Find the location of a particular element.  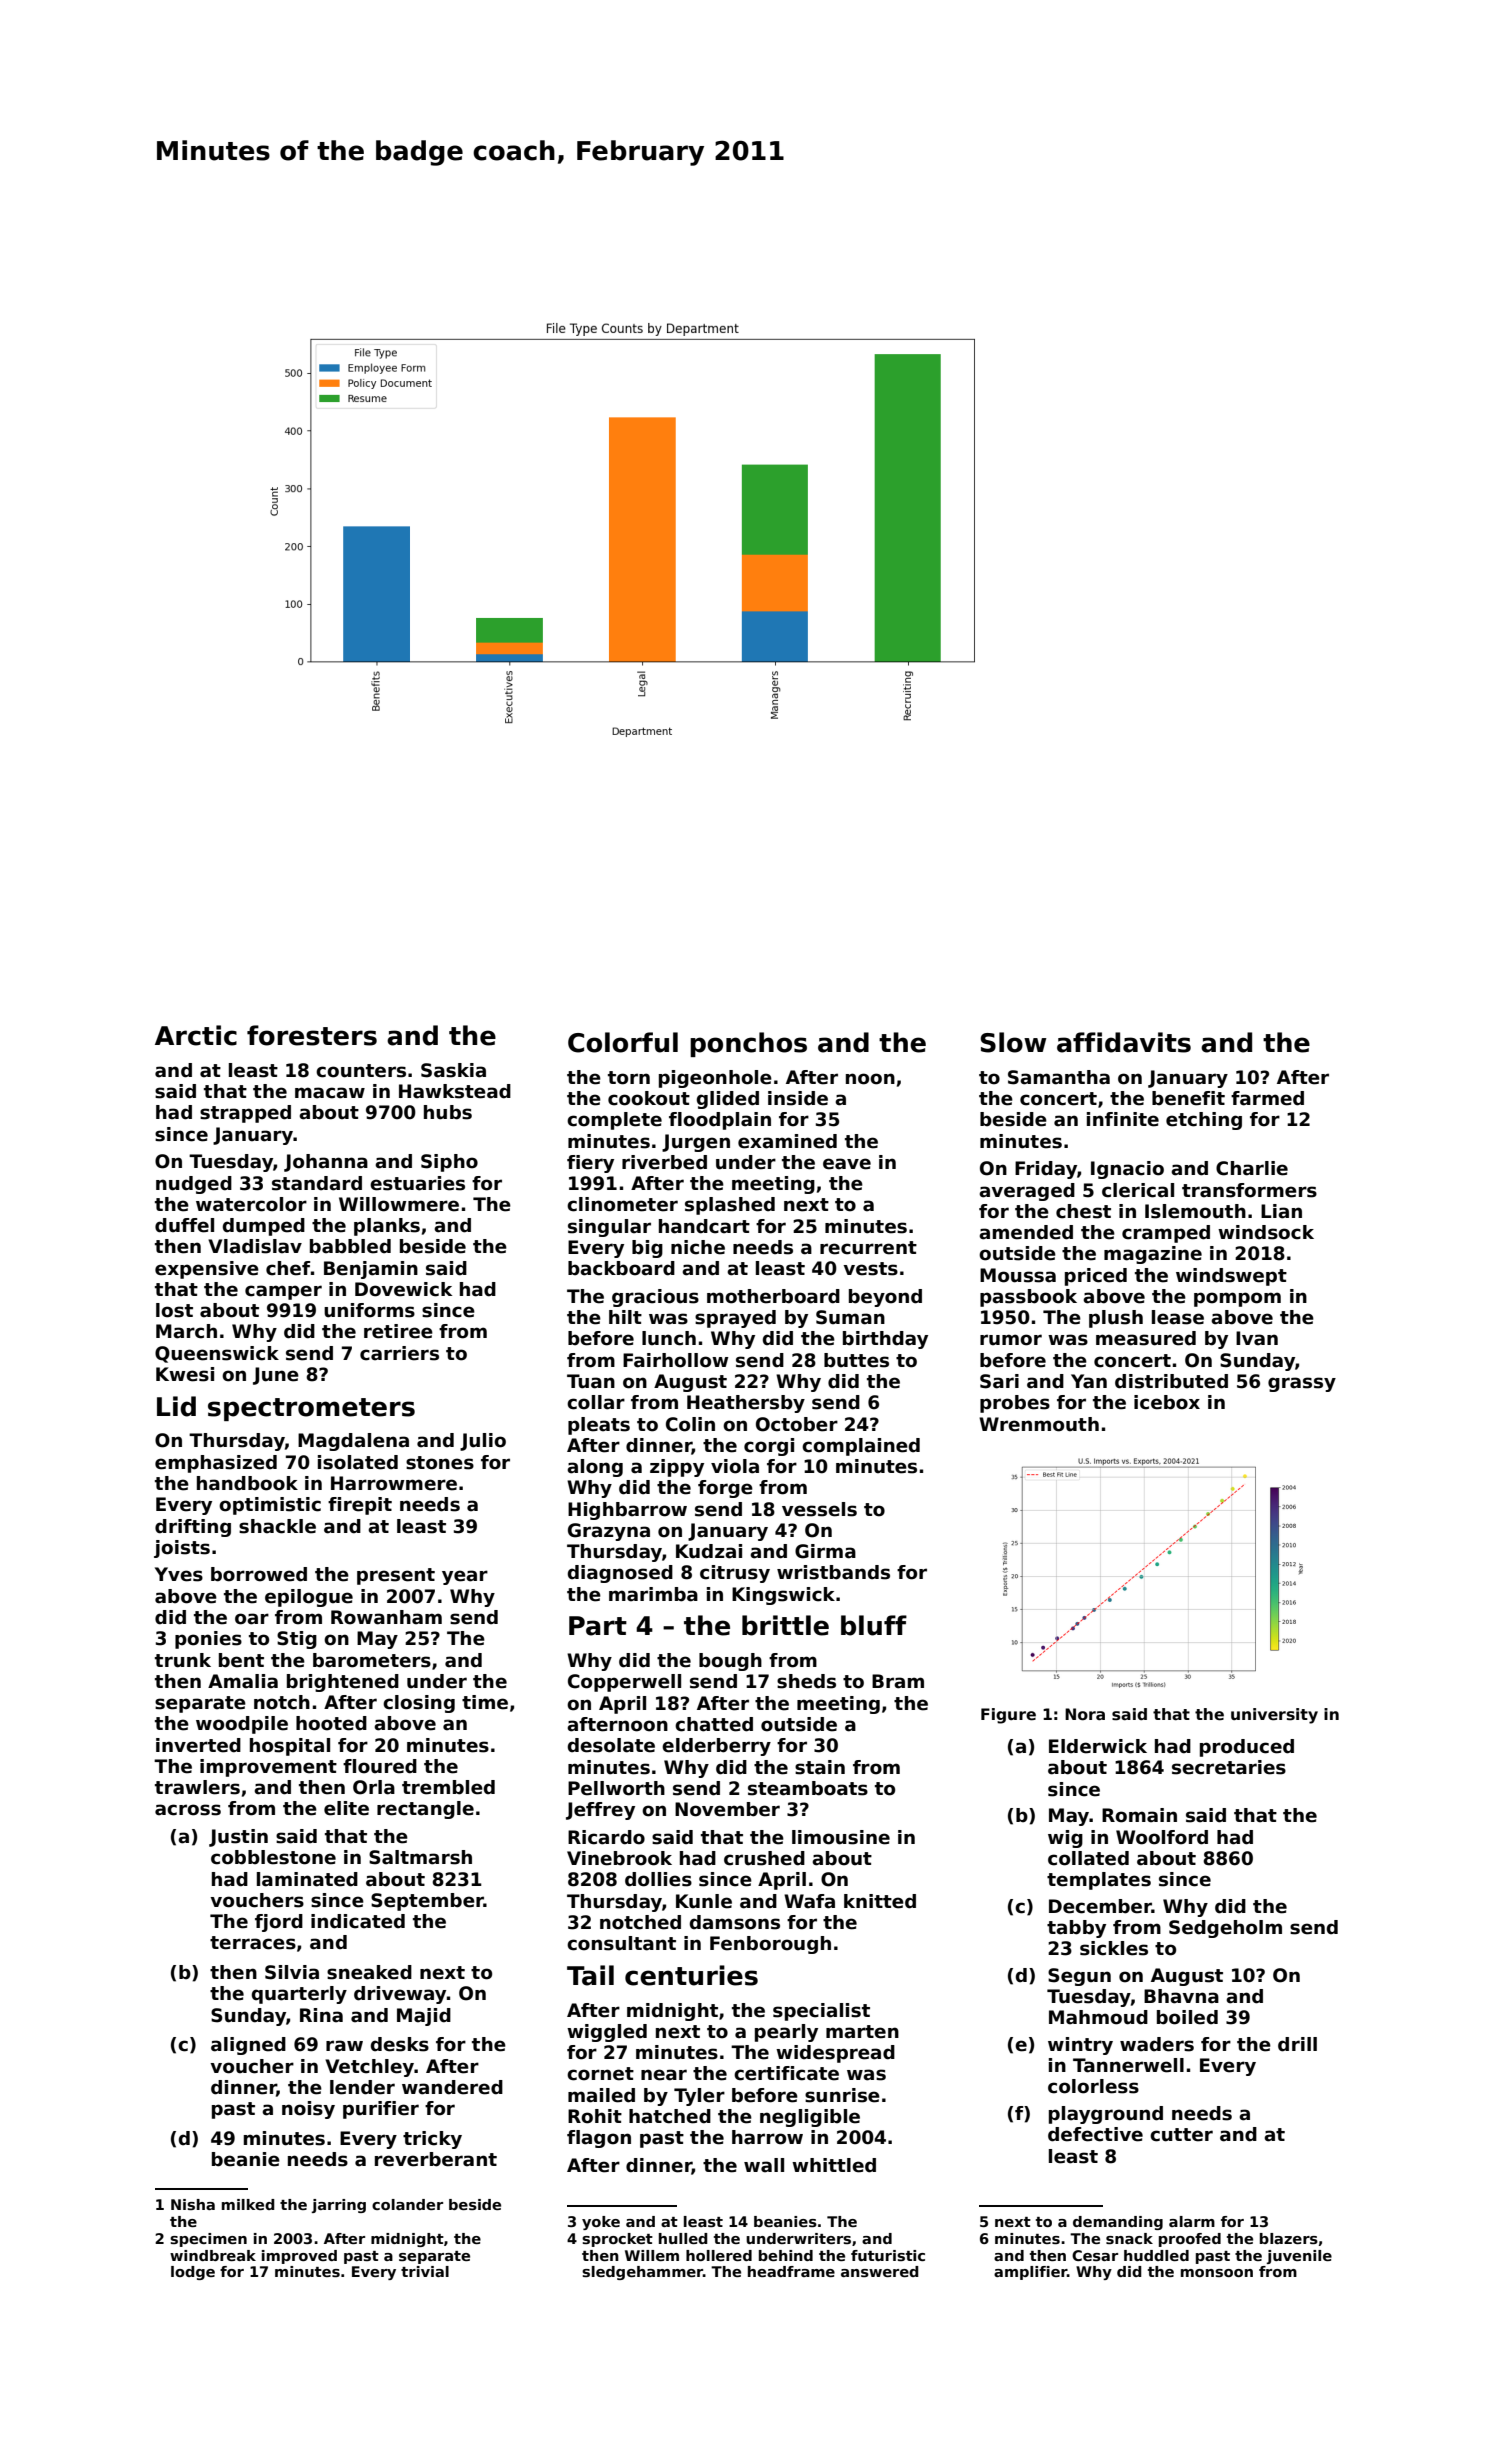

collated is located at coordinates (1088, 1858).
